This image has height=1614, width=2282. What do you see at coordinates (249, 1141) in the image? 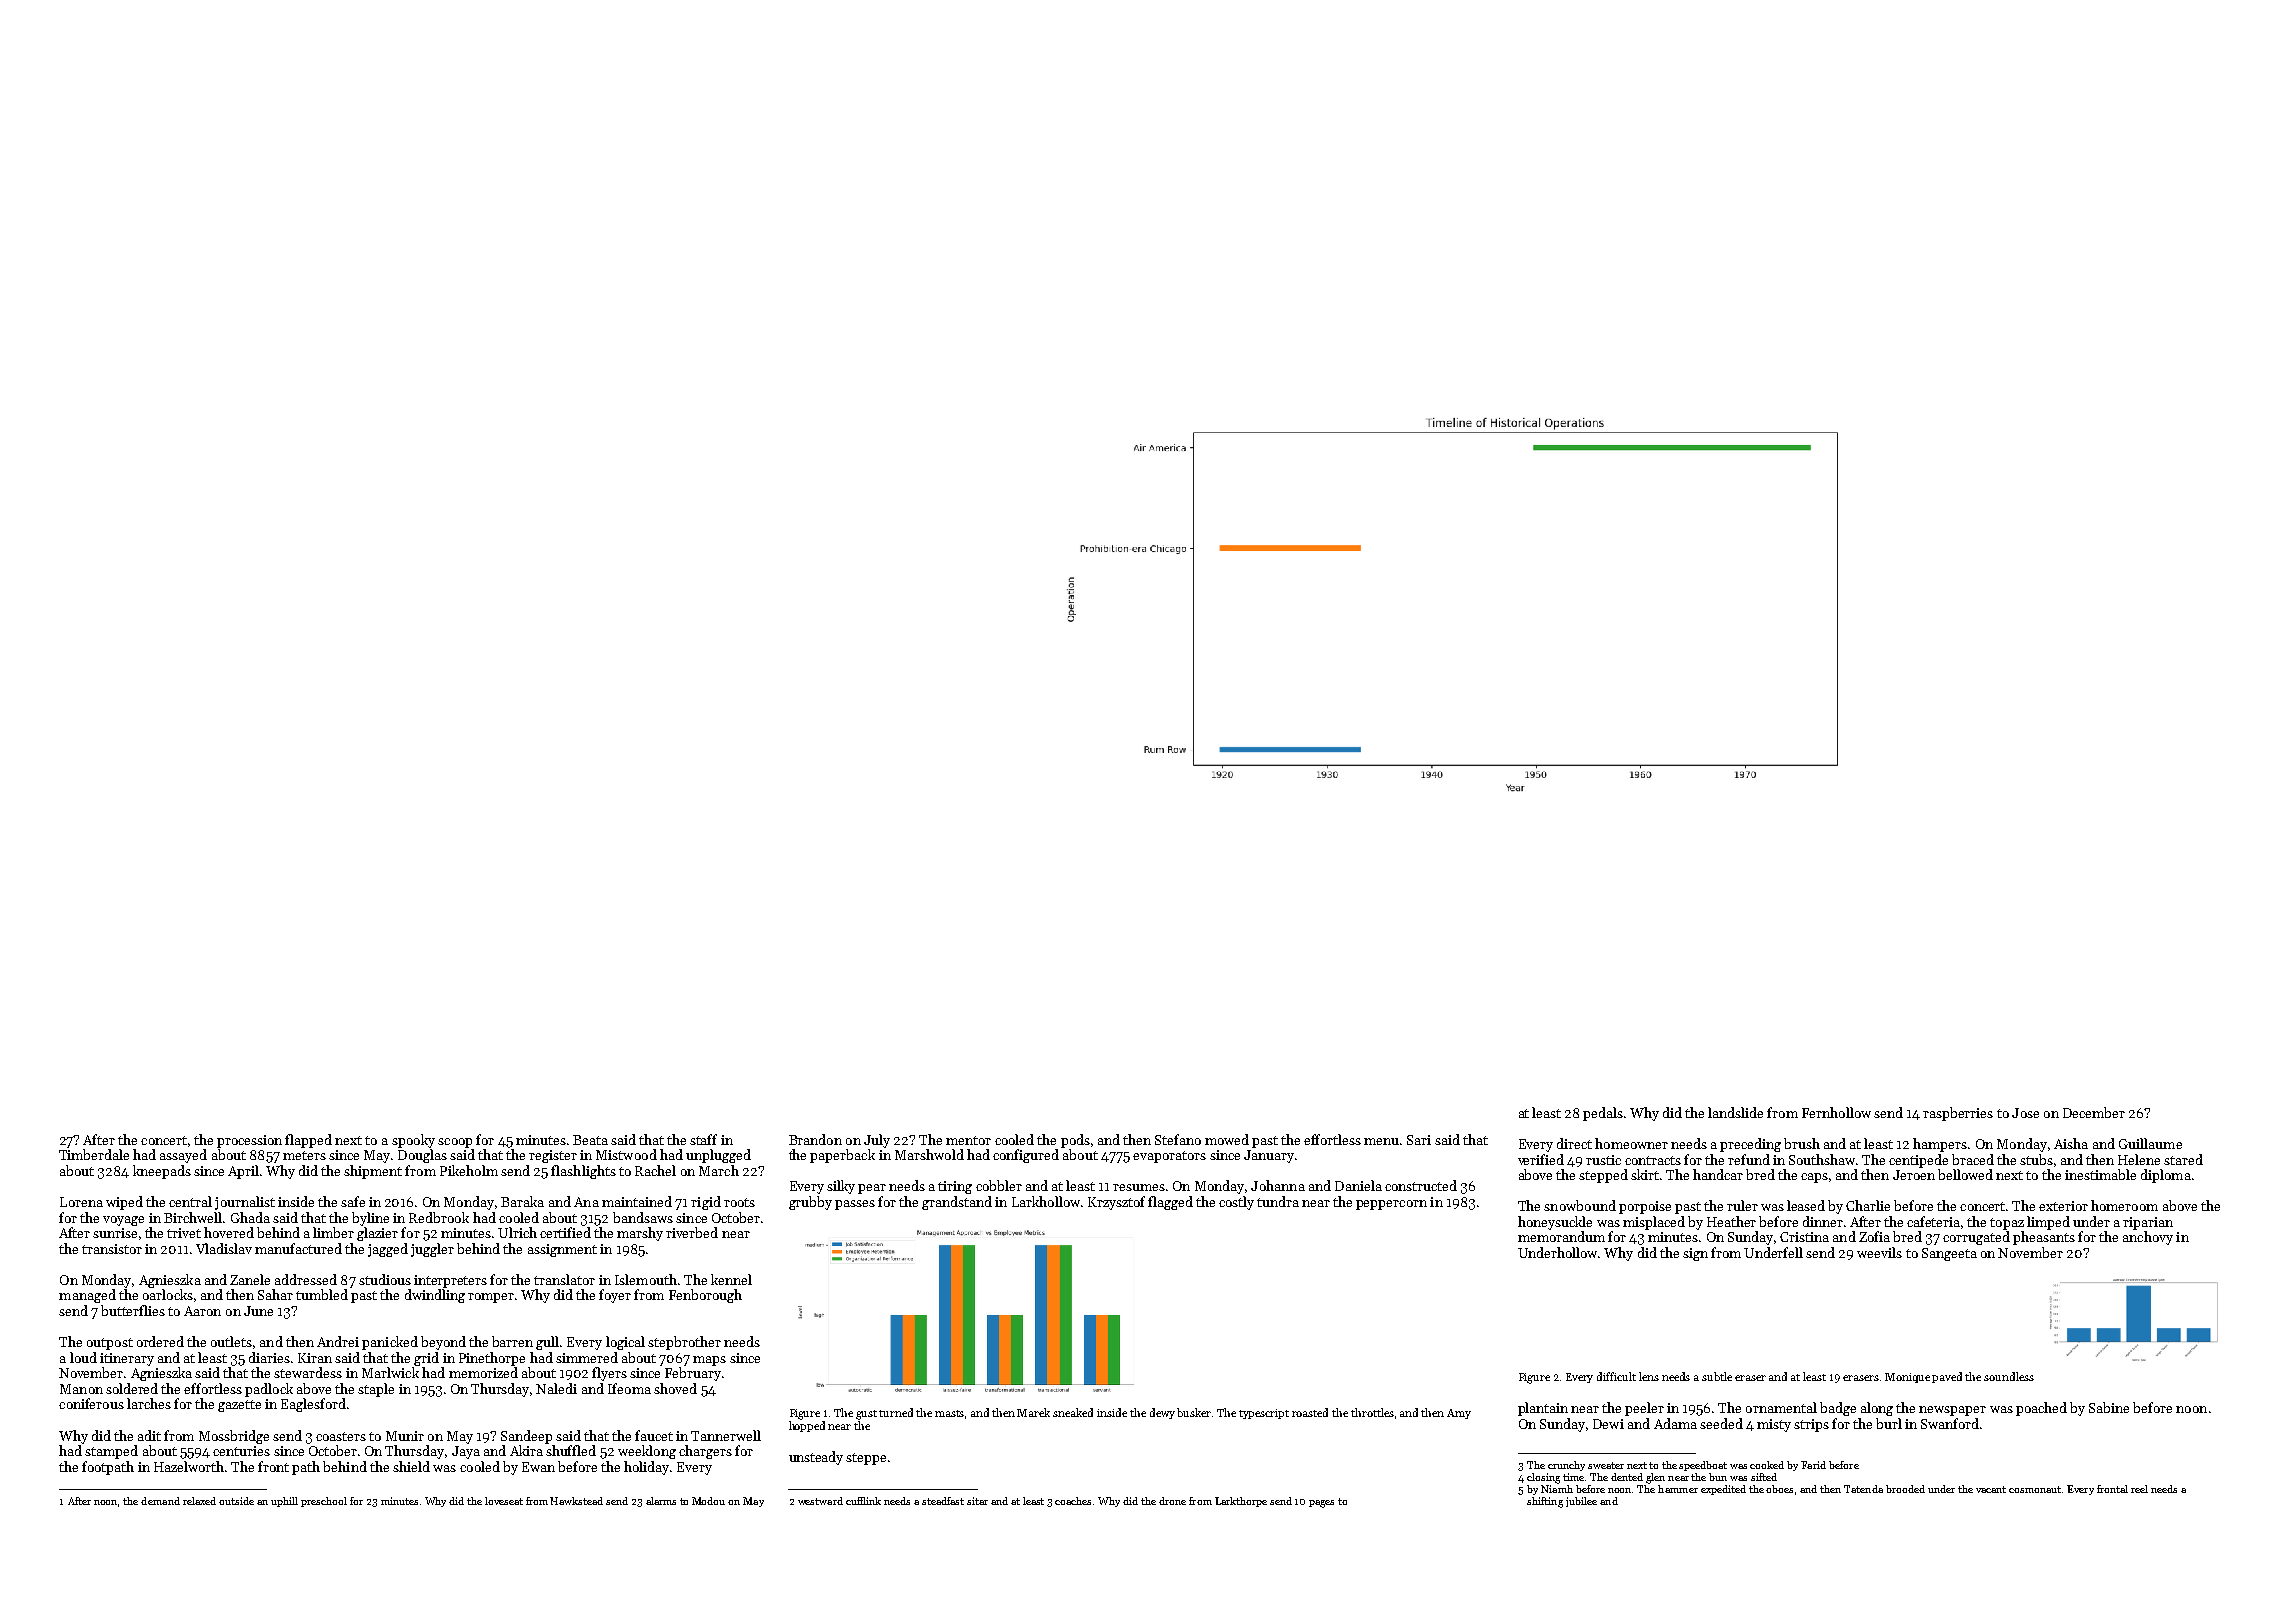
I see `procession` at bounding box center [249, 1141].
